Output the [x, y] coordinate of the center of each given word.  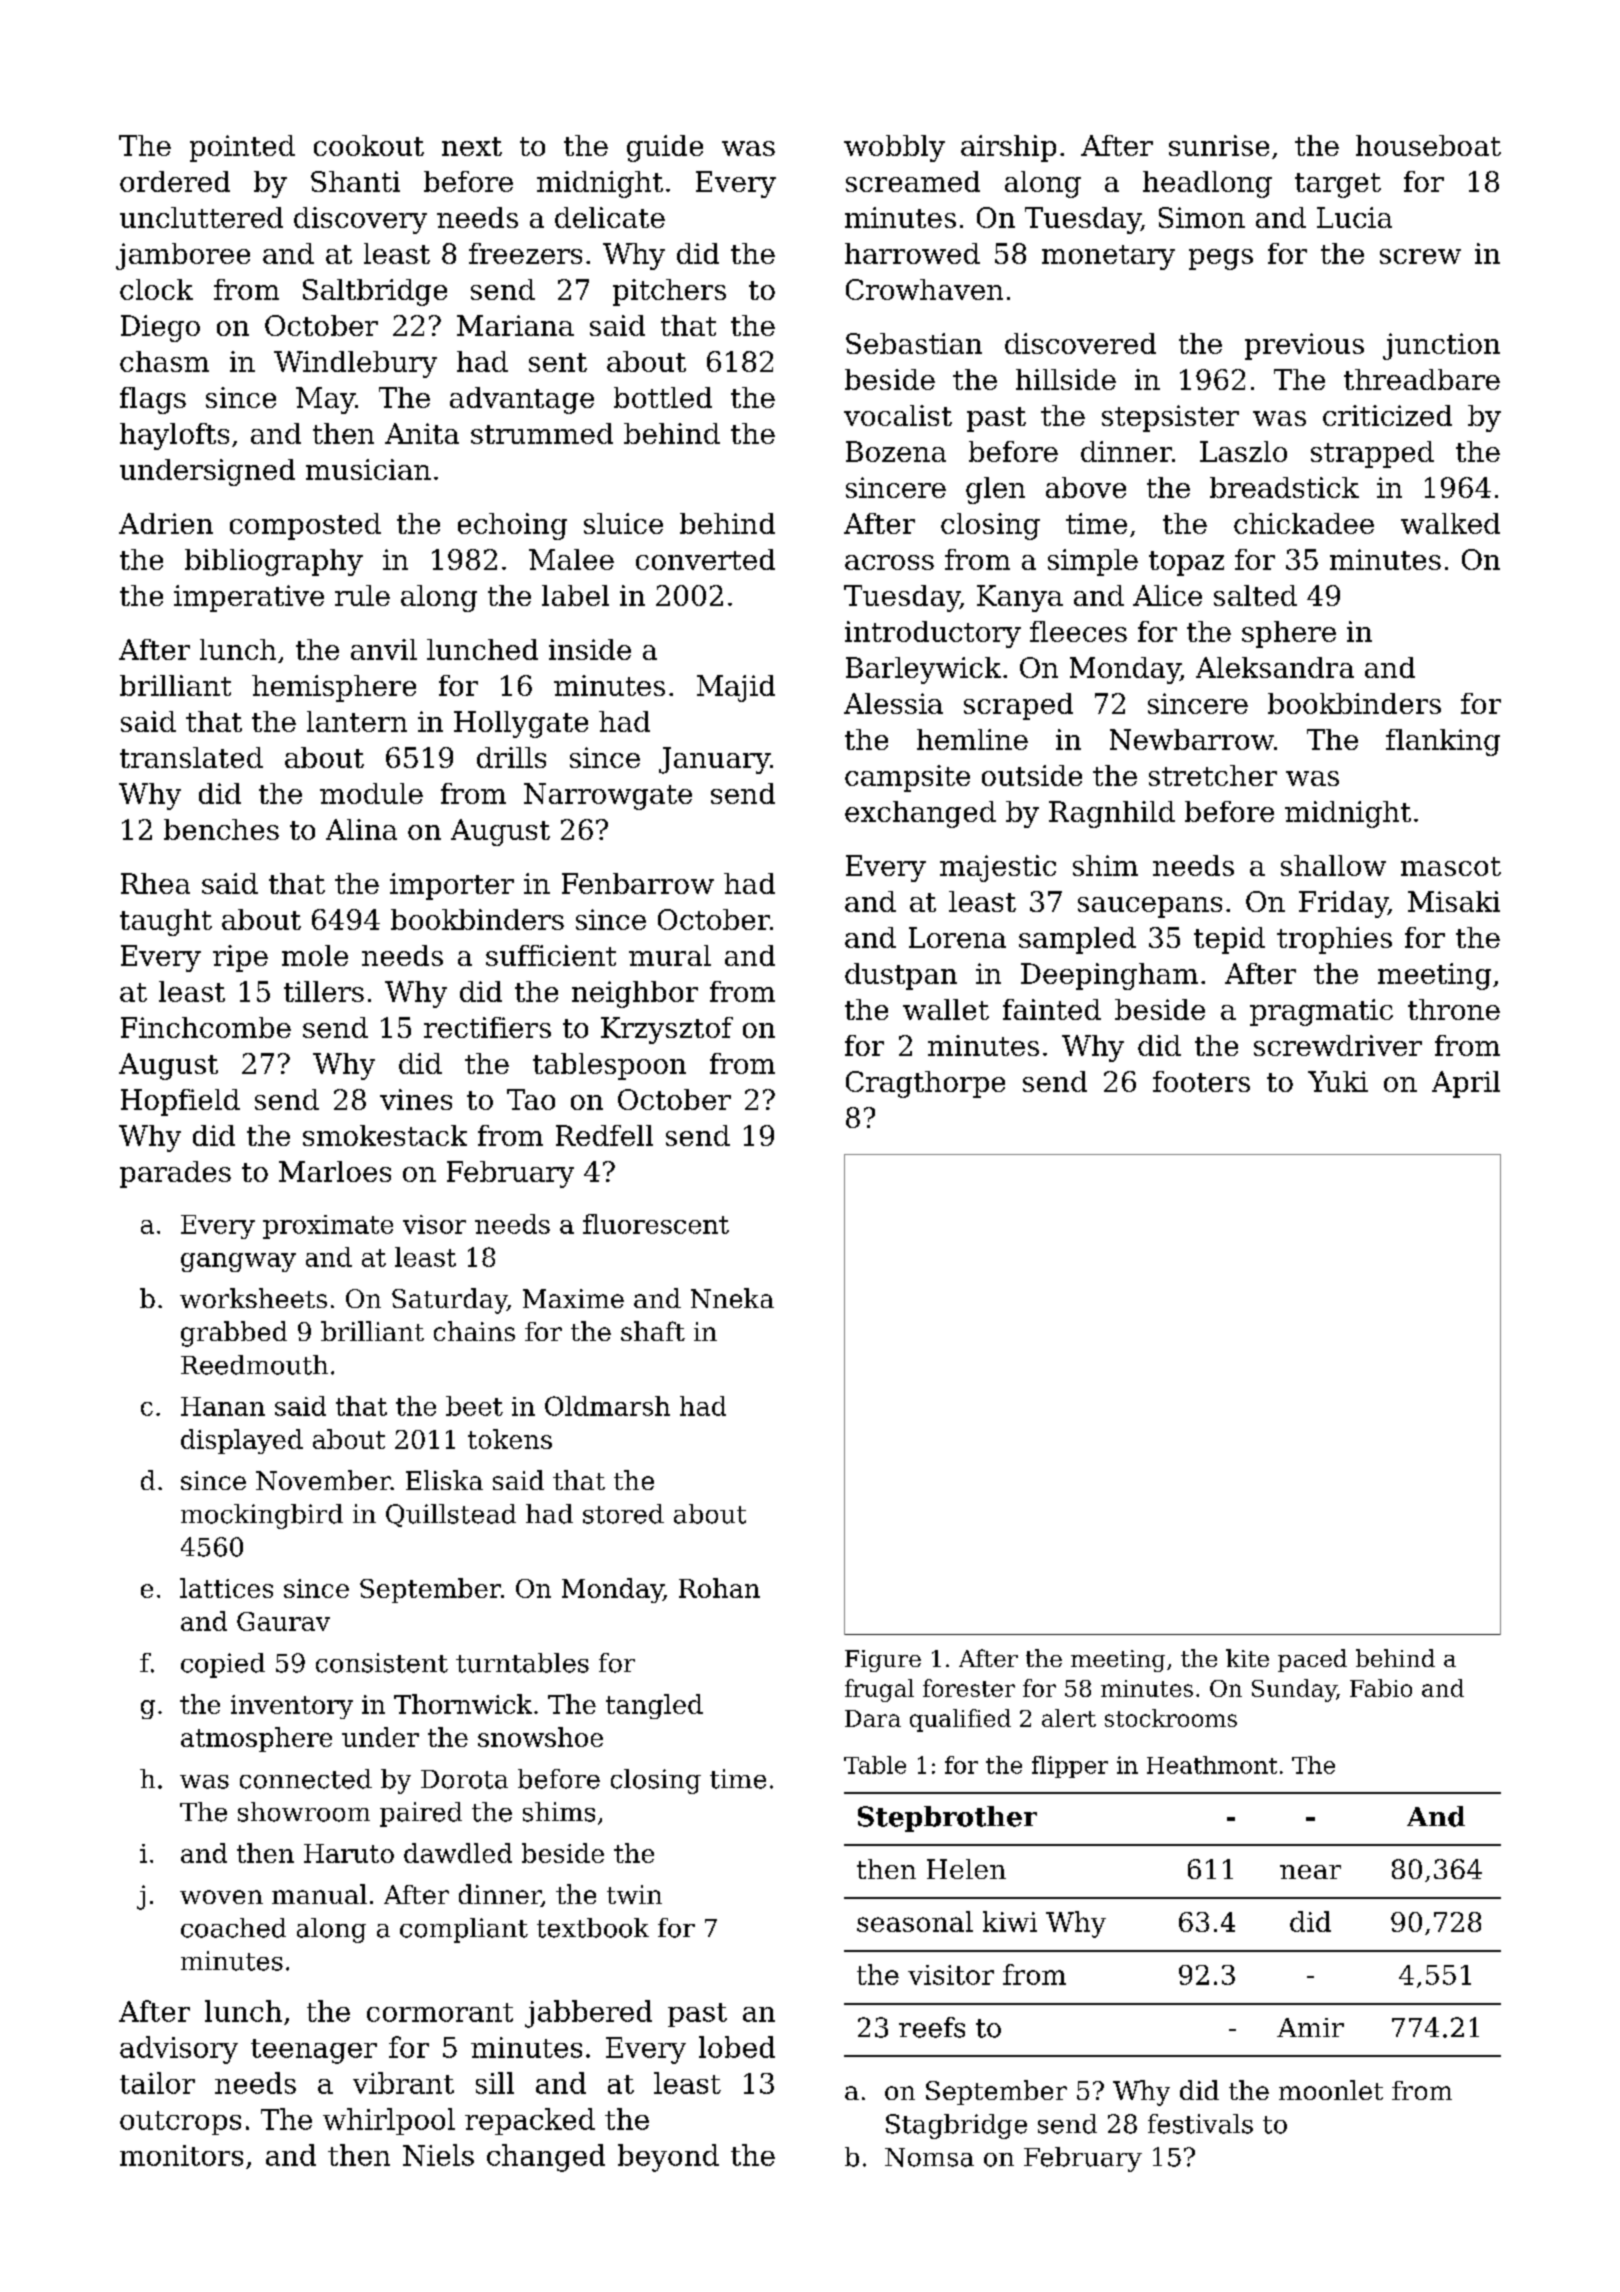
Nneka [732, 1298]
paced [1312, 1660]
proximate [328, 1227]
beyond [668, 2158]
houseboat [1428, 145]
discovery [360, 220]
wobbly [894, 148]
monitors [181, 2155]
